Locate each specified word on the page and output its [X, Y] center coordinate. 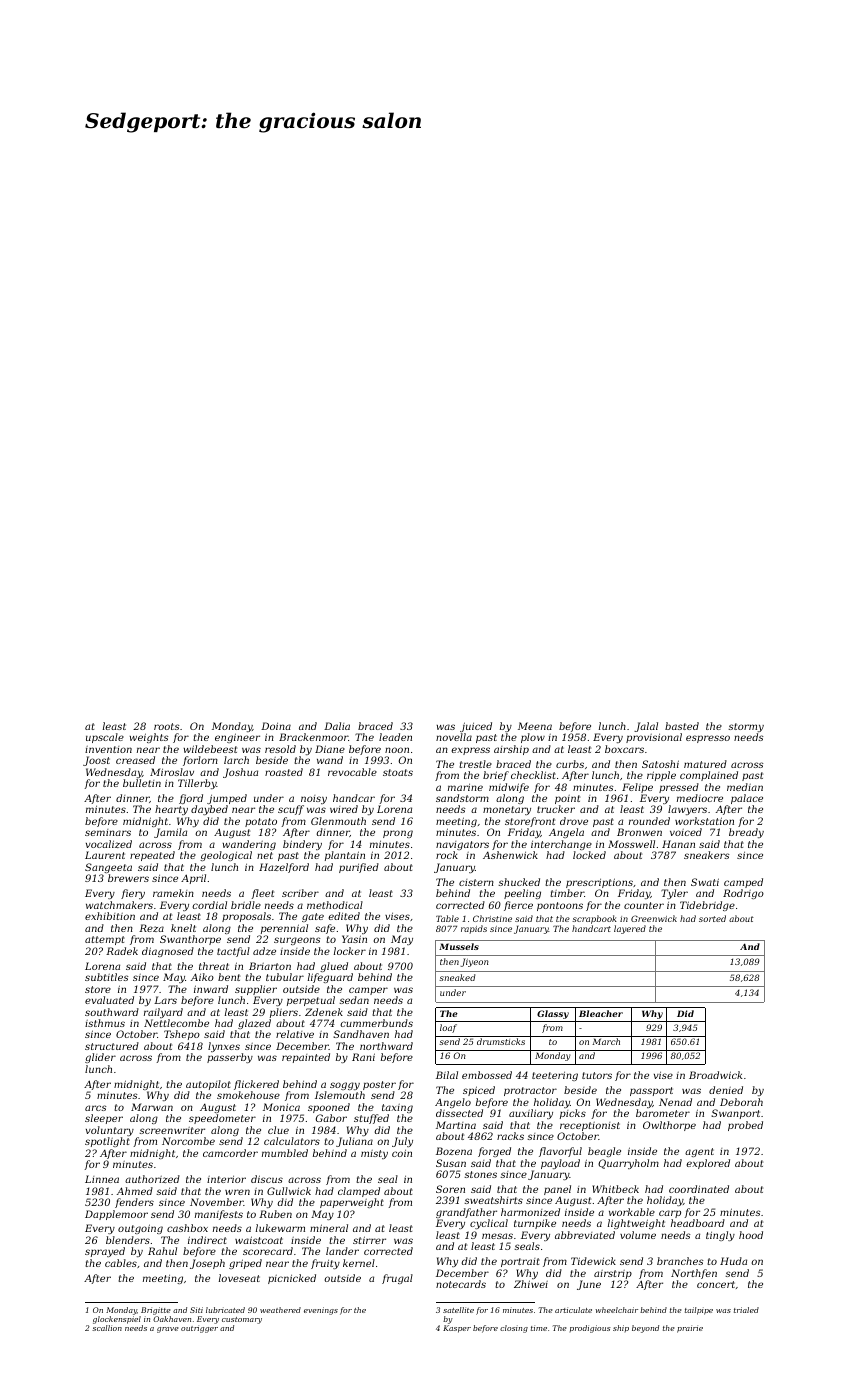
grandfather [466, 1213]
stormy [746, 727]
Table [447, 918]
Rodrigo [743, 894]
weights [149, 738]
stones [480, 1174]
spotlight [107, 1142]
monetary [507, 810]
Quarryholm [628, 1164]
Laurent [105, 855]
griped [245, 1264]
